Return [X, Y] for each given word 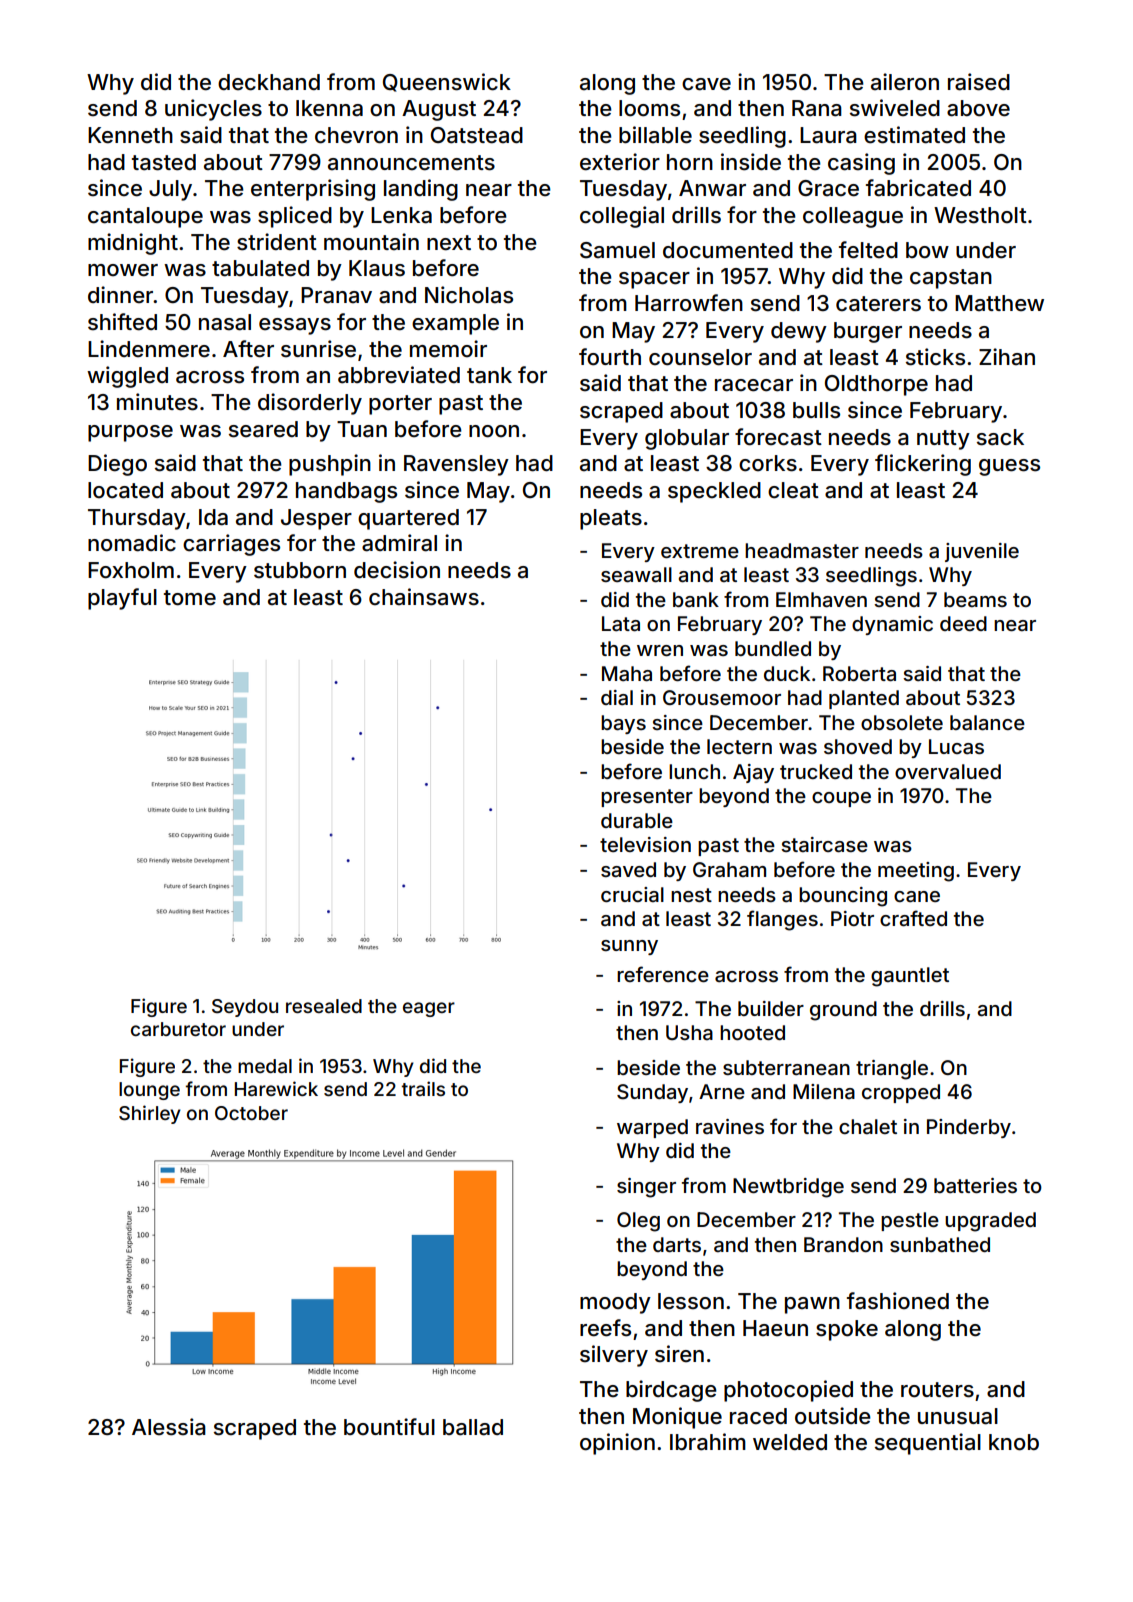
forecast [778, 437]
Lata [621, 624]
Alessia [169, 1427]
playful [122, 599]
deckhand [269, 82]
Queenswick [447, 82]
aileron [905, 82]
